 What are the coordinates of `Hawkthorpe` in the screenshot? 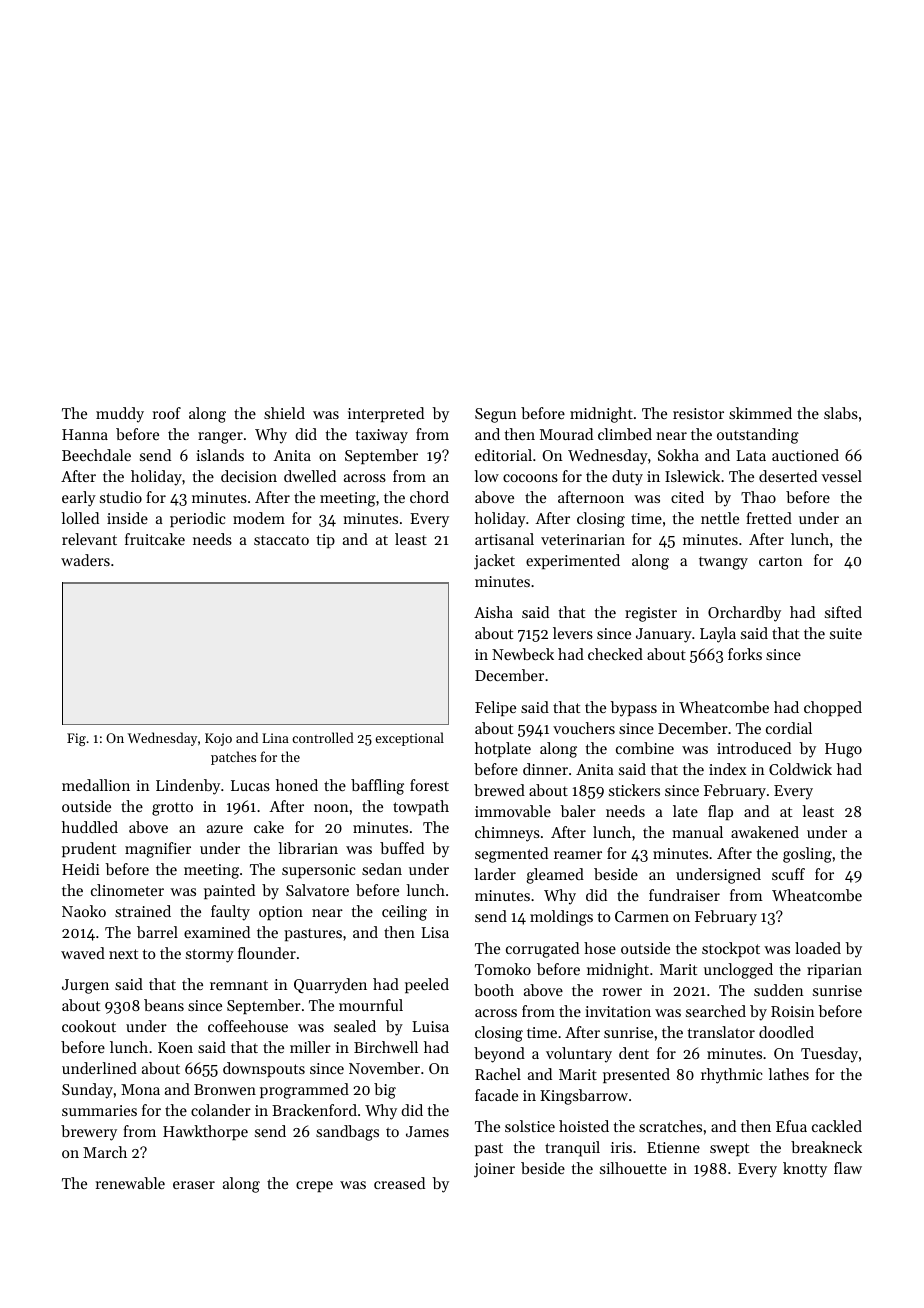 It's located at (205, 1132).
